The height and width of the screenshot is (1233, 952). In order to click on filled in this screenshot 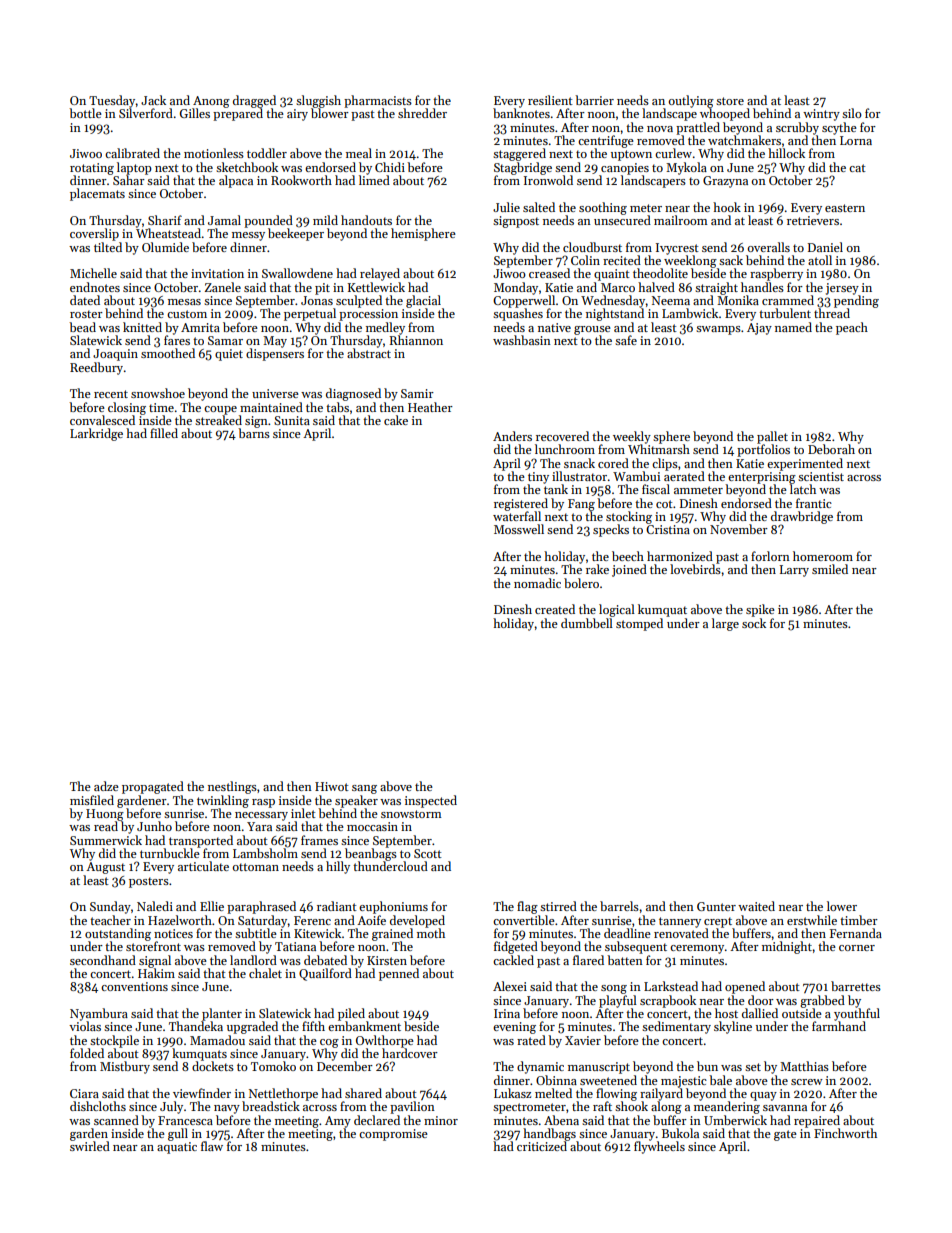, I will do `click(164, 433)`.
